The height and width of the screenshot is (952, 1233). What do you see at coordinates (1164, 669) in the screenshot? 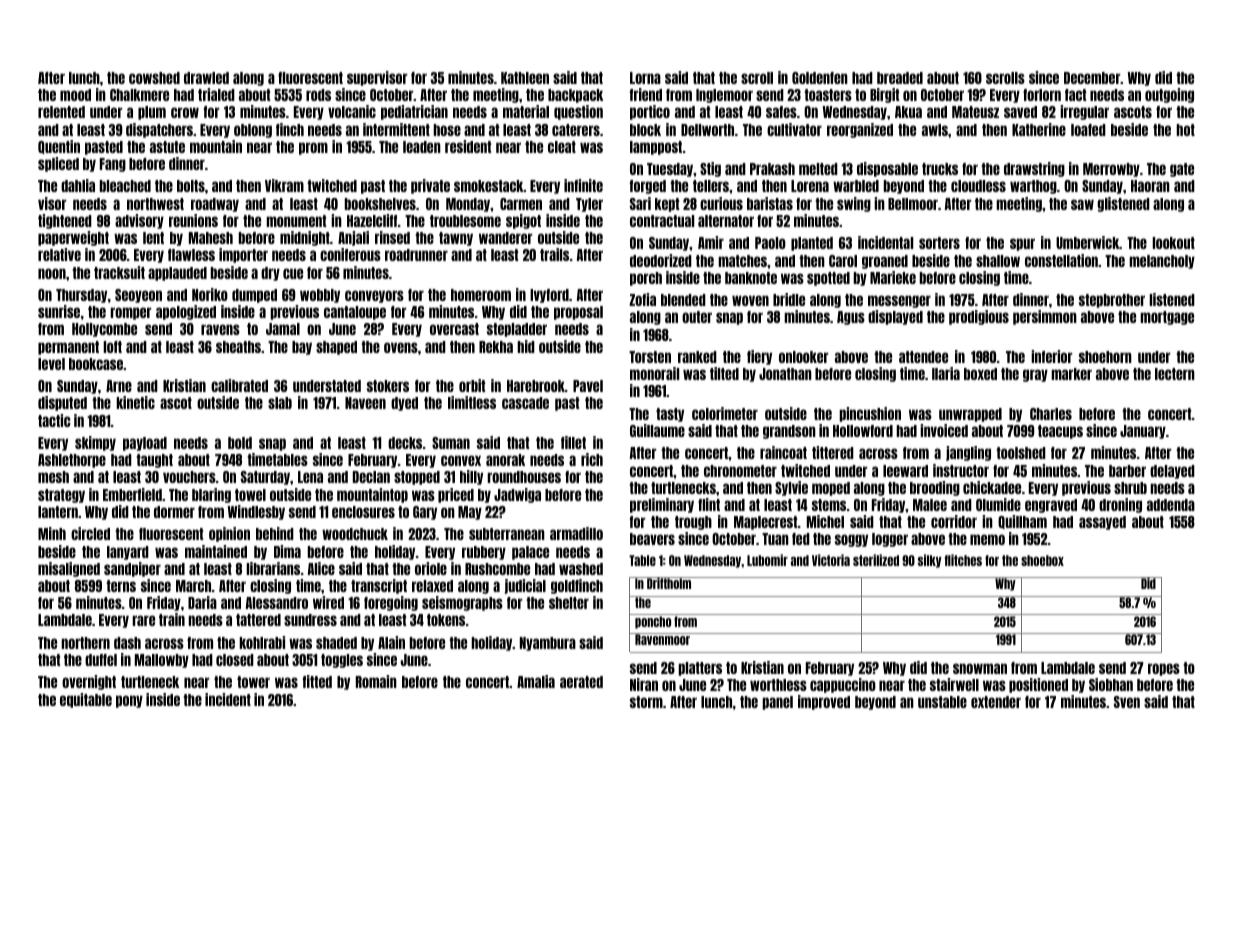
I see `ropes` at bounding box center [1164, 669].
